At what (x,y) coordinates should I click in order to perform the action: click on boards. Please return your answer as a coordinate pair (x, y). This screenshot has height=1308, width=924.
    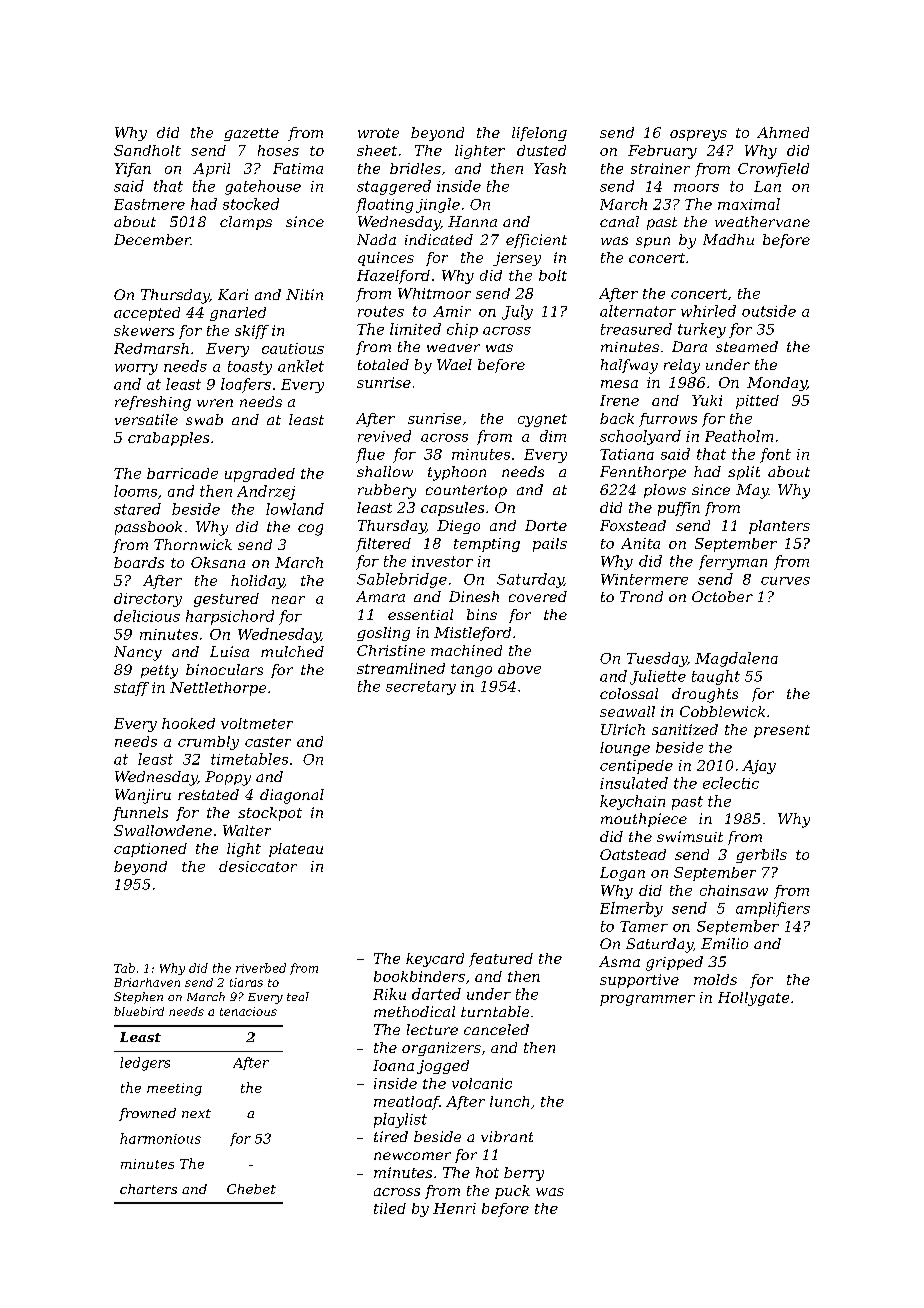
    Looking at the image, I should click on (139, 562).
